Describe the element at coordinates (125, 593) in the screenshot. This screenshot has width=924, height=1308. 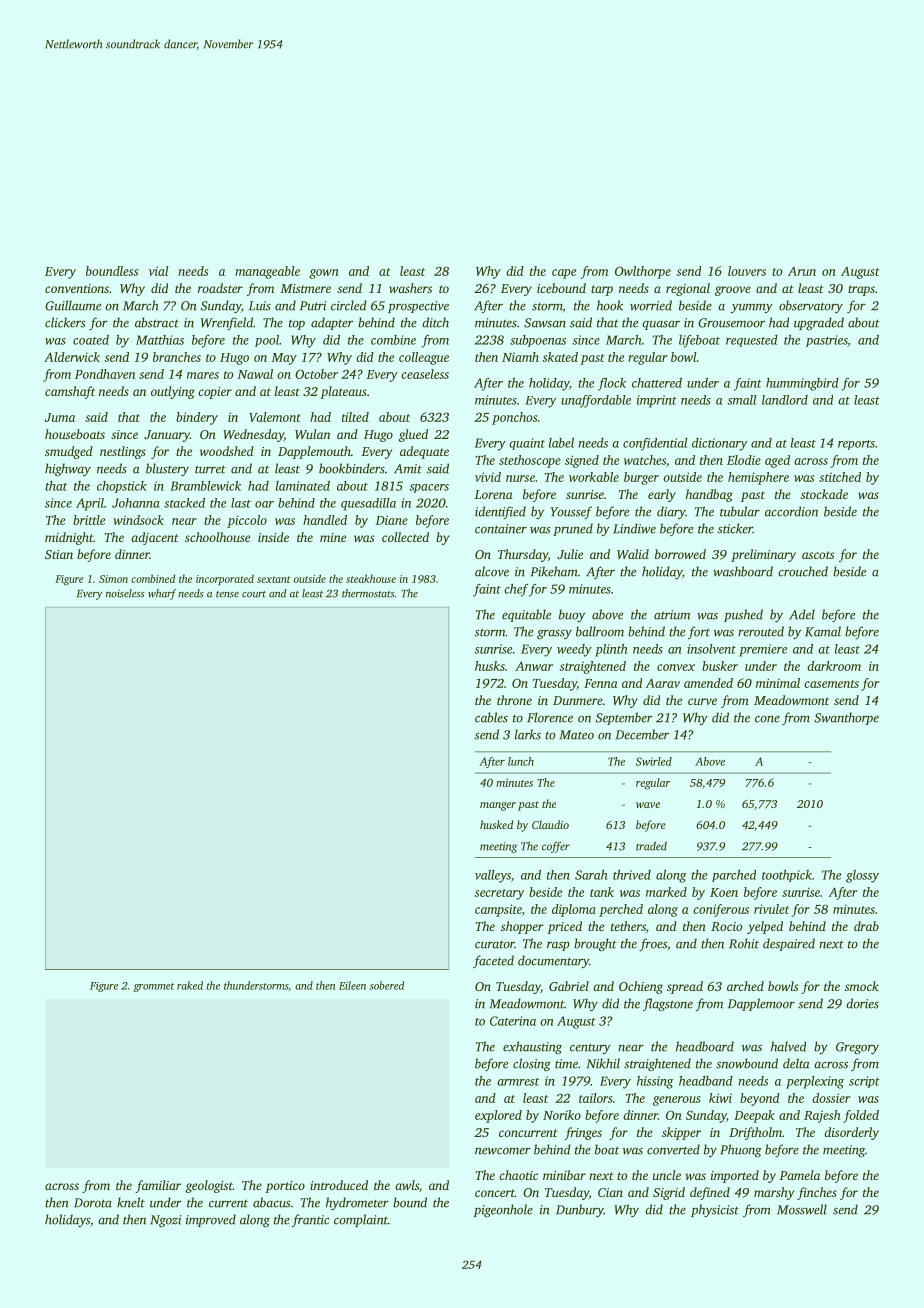
I see `noiseless` at that location.
